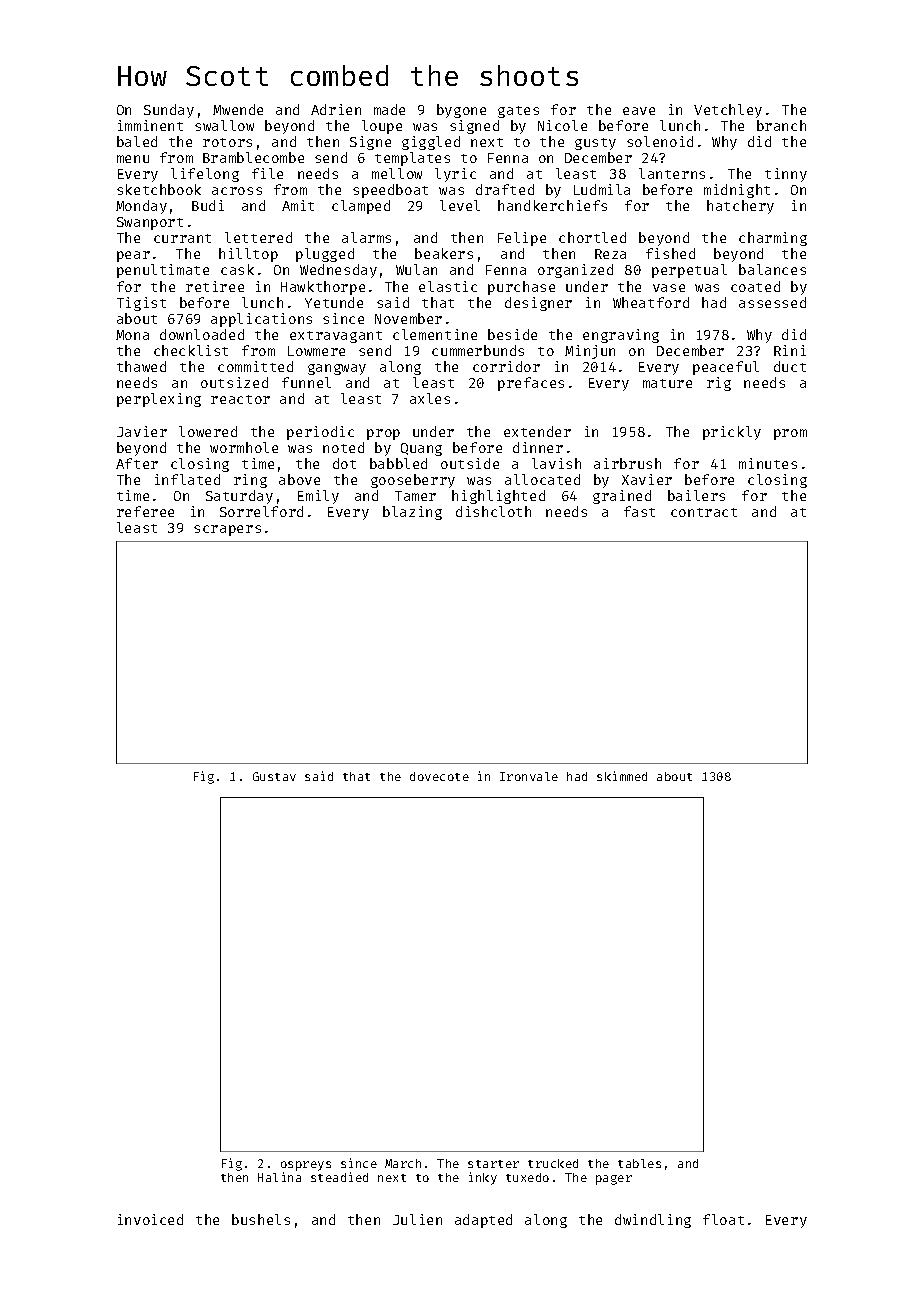 Image resolution: width=924 pixels, height=1308 pixels. Describe the element at coordinates (562, 125) in the document. I see `Nicole` at that location.
